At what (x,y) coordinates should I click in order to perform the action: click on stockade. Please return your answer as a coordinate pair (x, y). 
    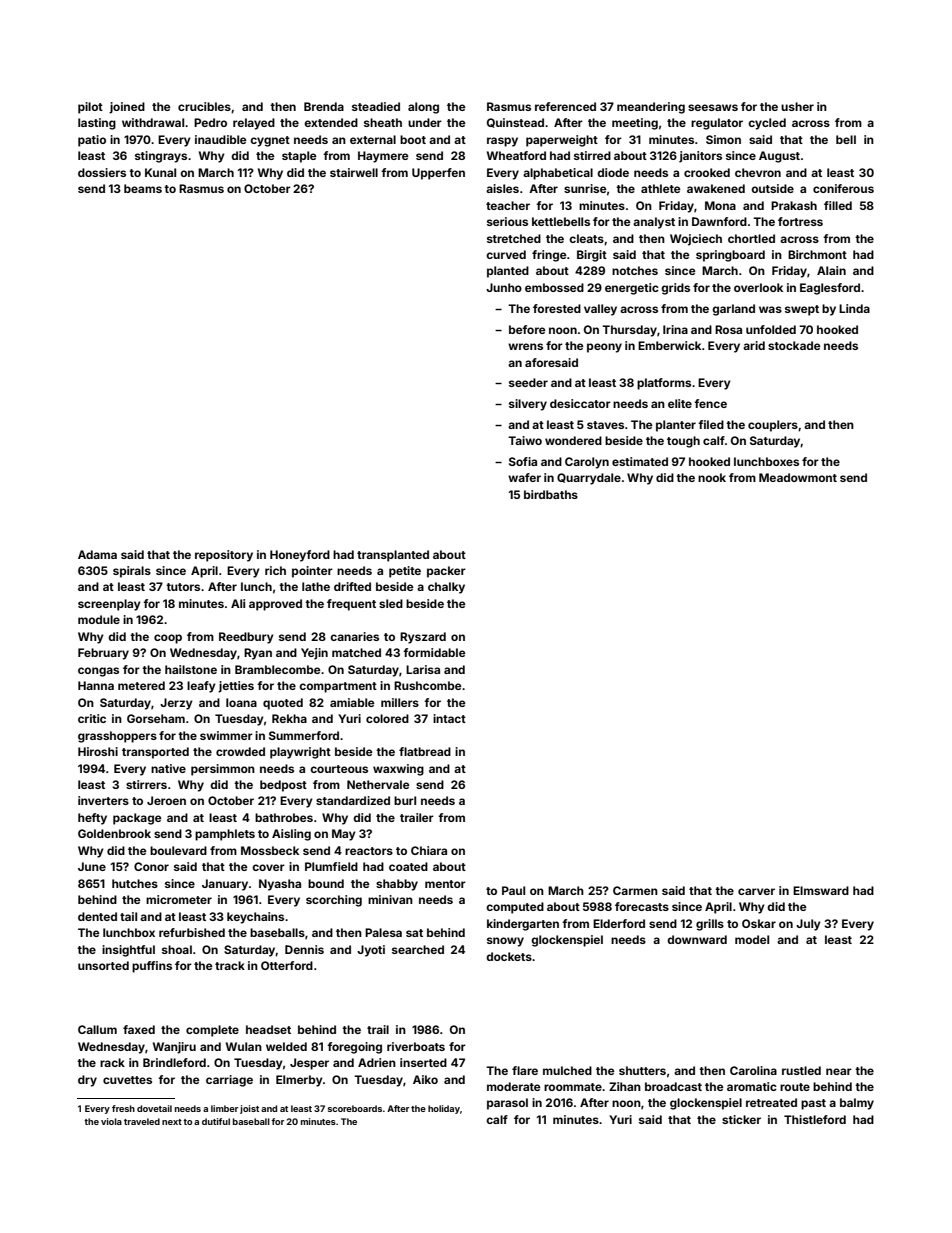
    Looking at the image, I should click on (794, 345).
